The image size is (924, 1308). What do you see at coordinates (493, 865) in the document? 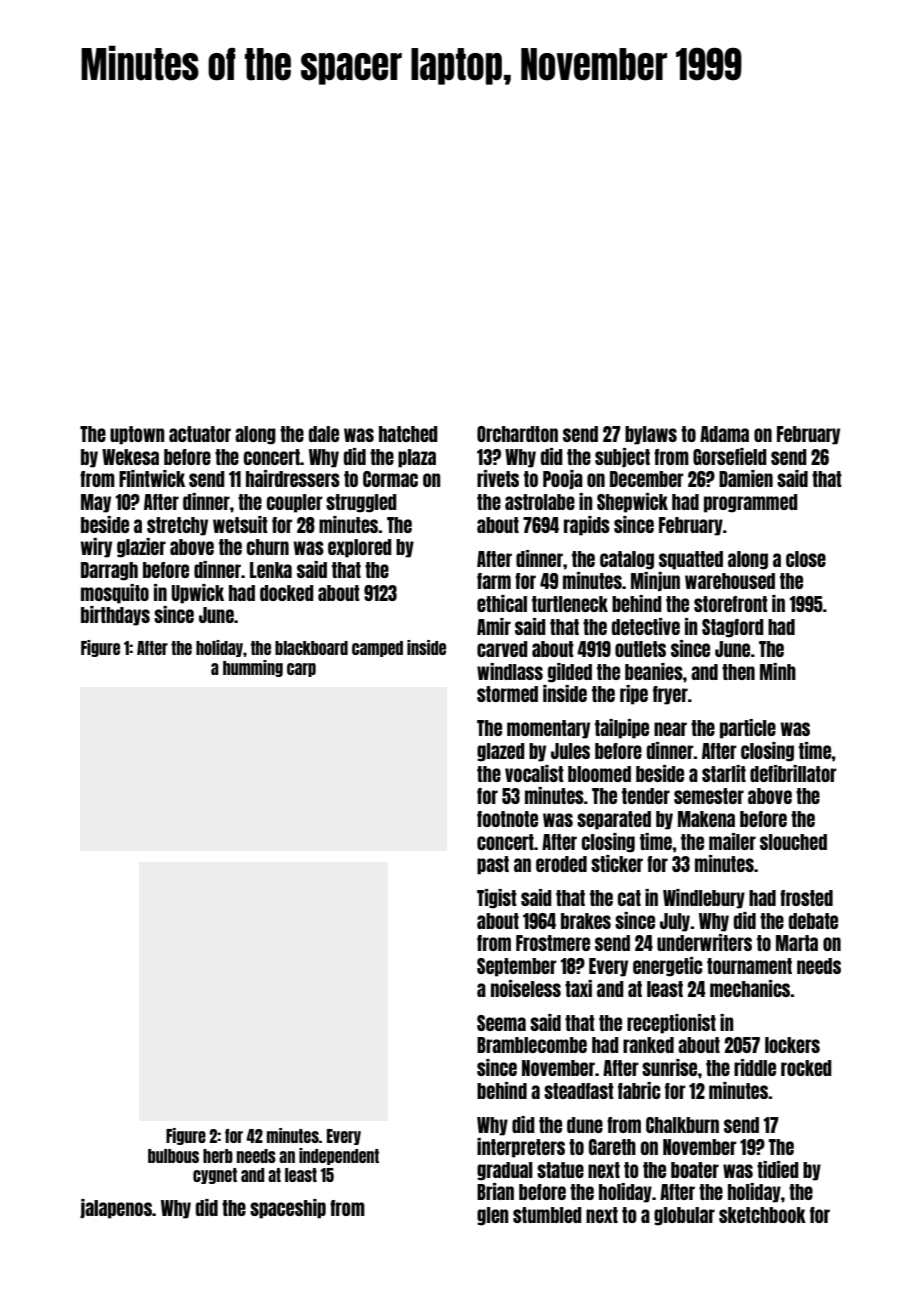
I see `past` at bounding box center [493, 865].
